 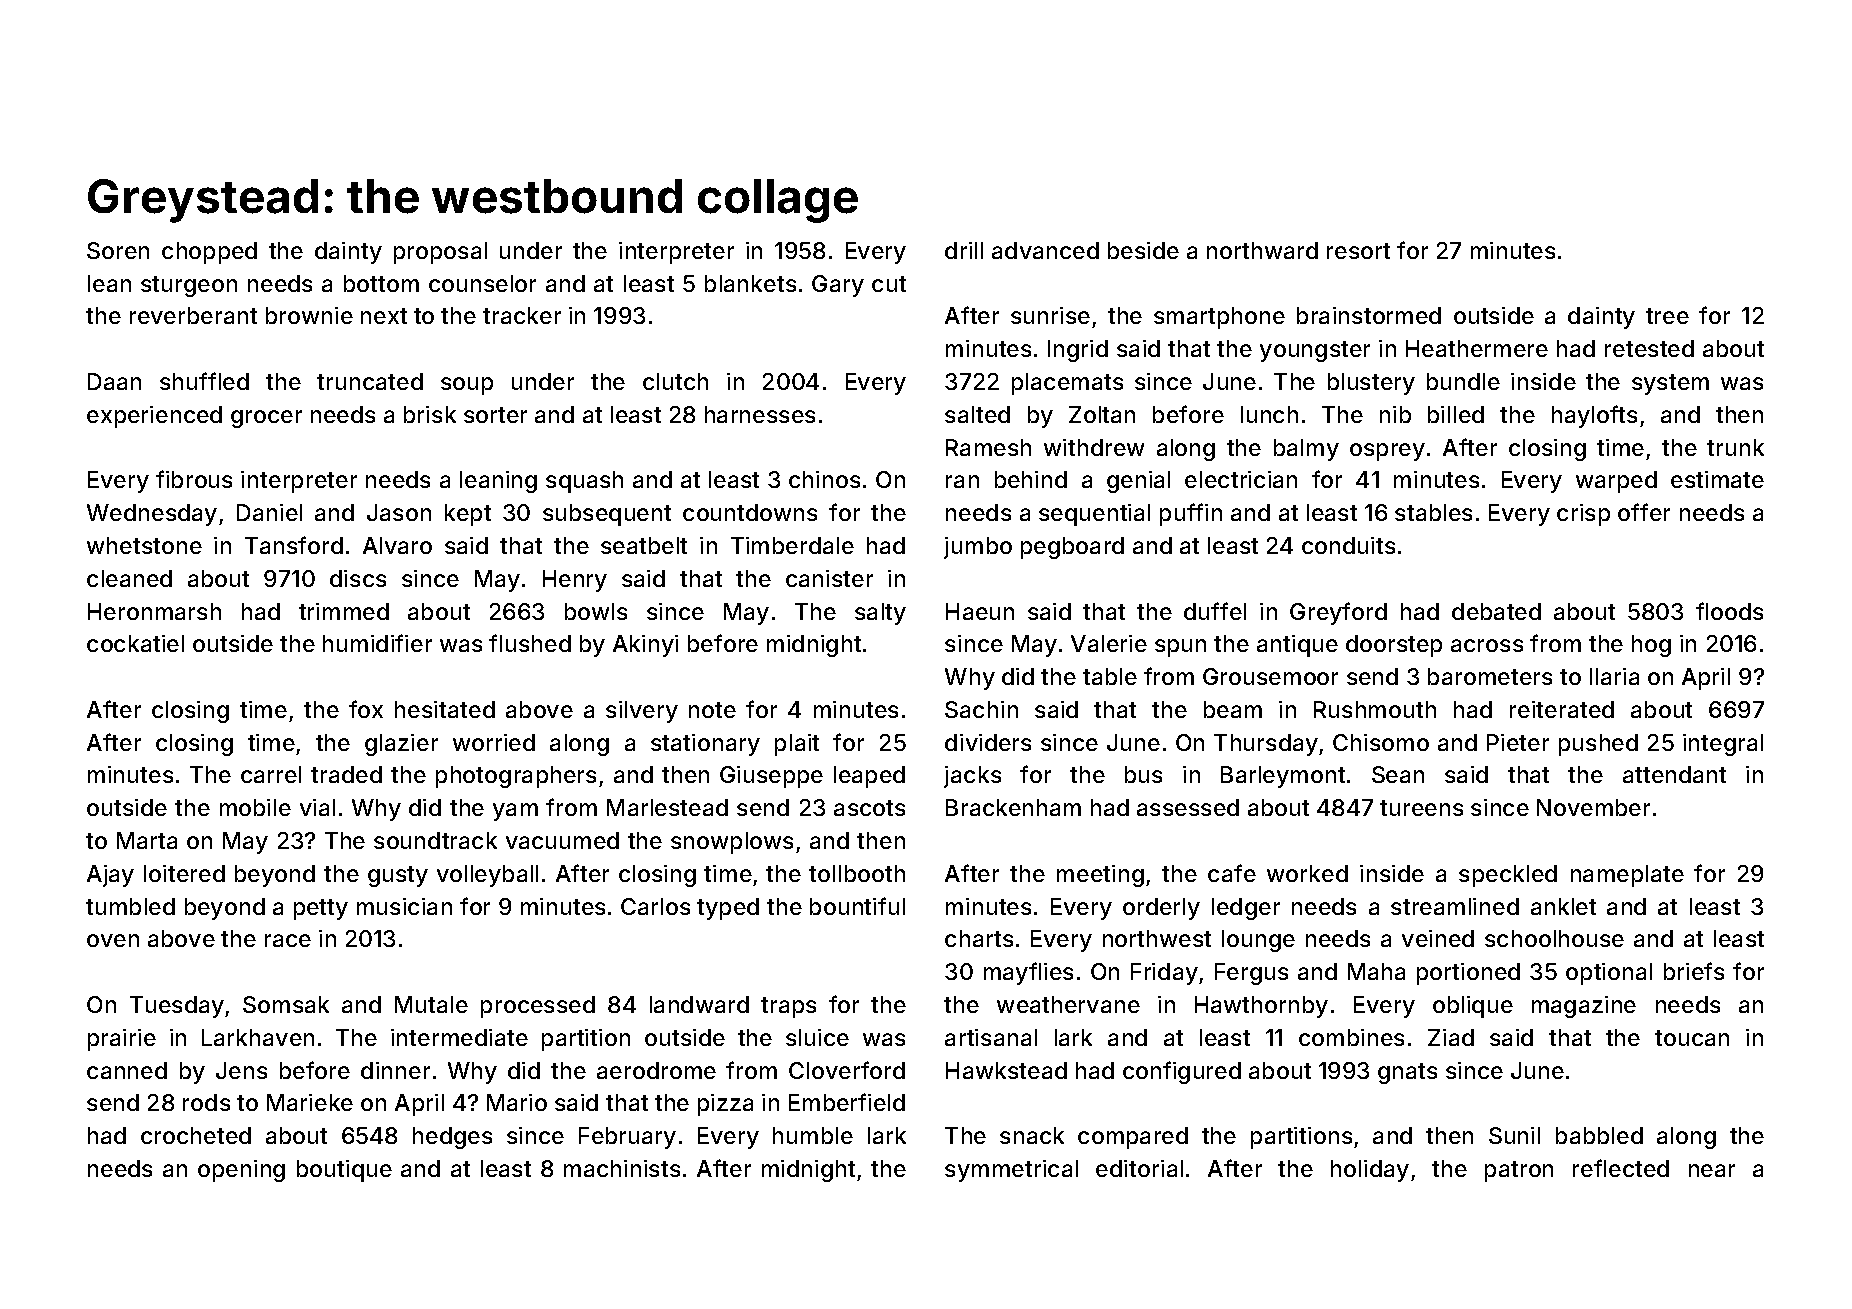 I want to click on briefs, so click(x=1694, y=971).
